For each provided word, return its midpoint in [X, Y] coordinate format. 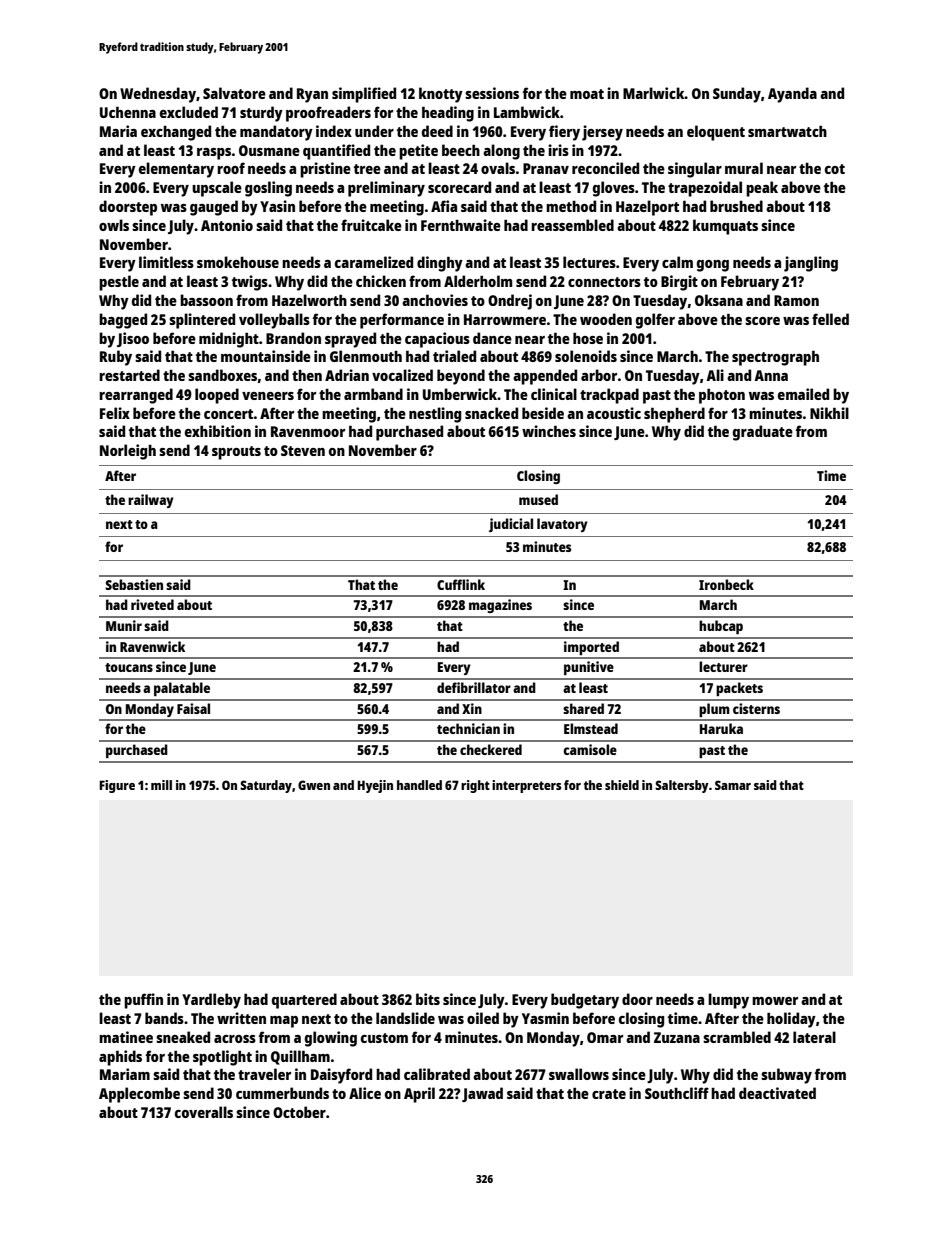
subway [786, 1076]
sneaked [183, 1037]
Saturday [266, 786]
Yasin [277, 206]
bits [428, 999]
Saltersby [682, 786]
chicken [381, 281]
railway [151, 501]
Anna [771, 375]
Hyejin [375, 786]
